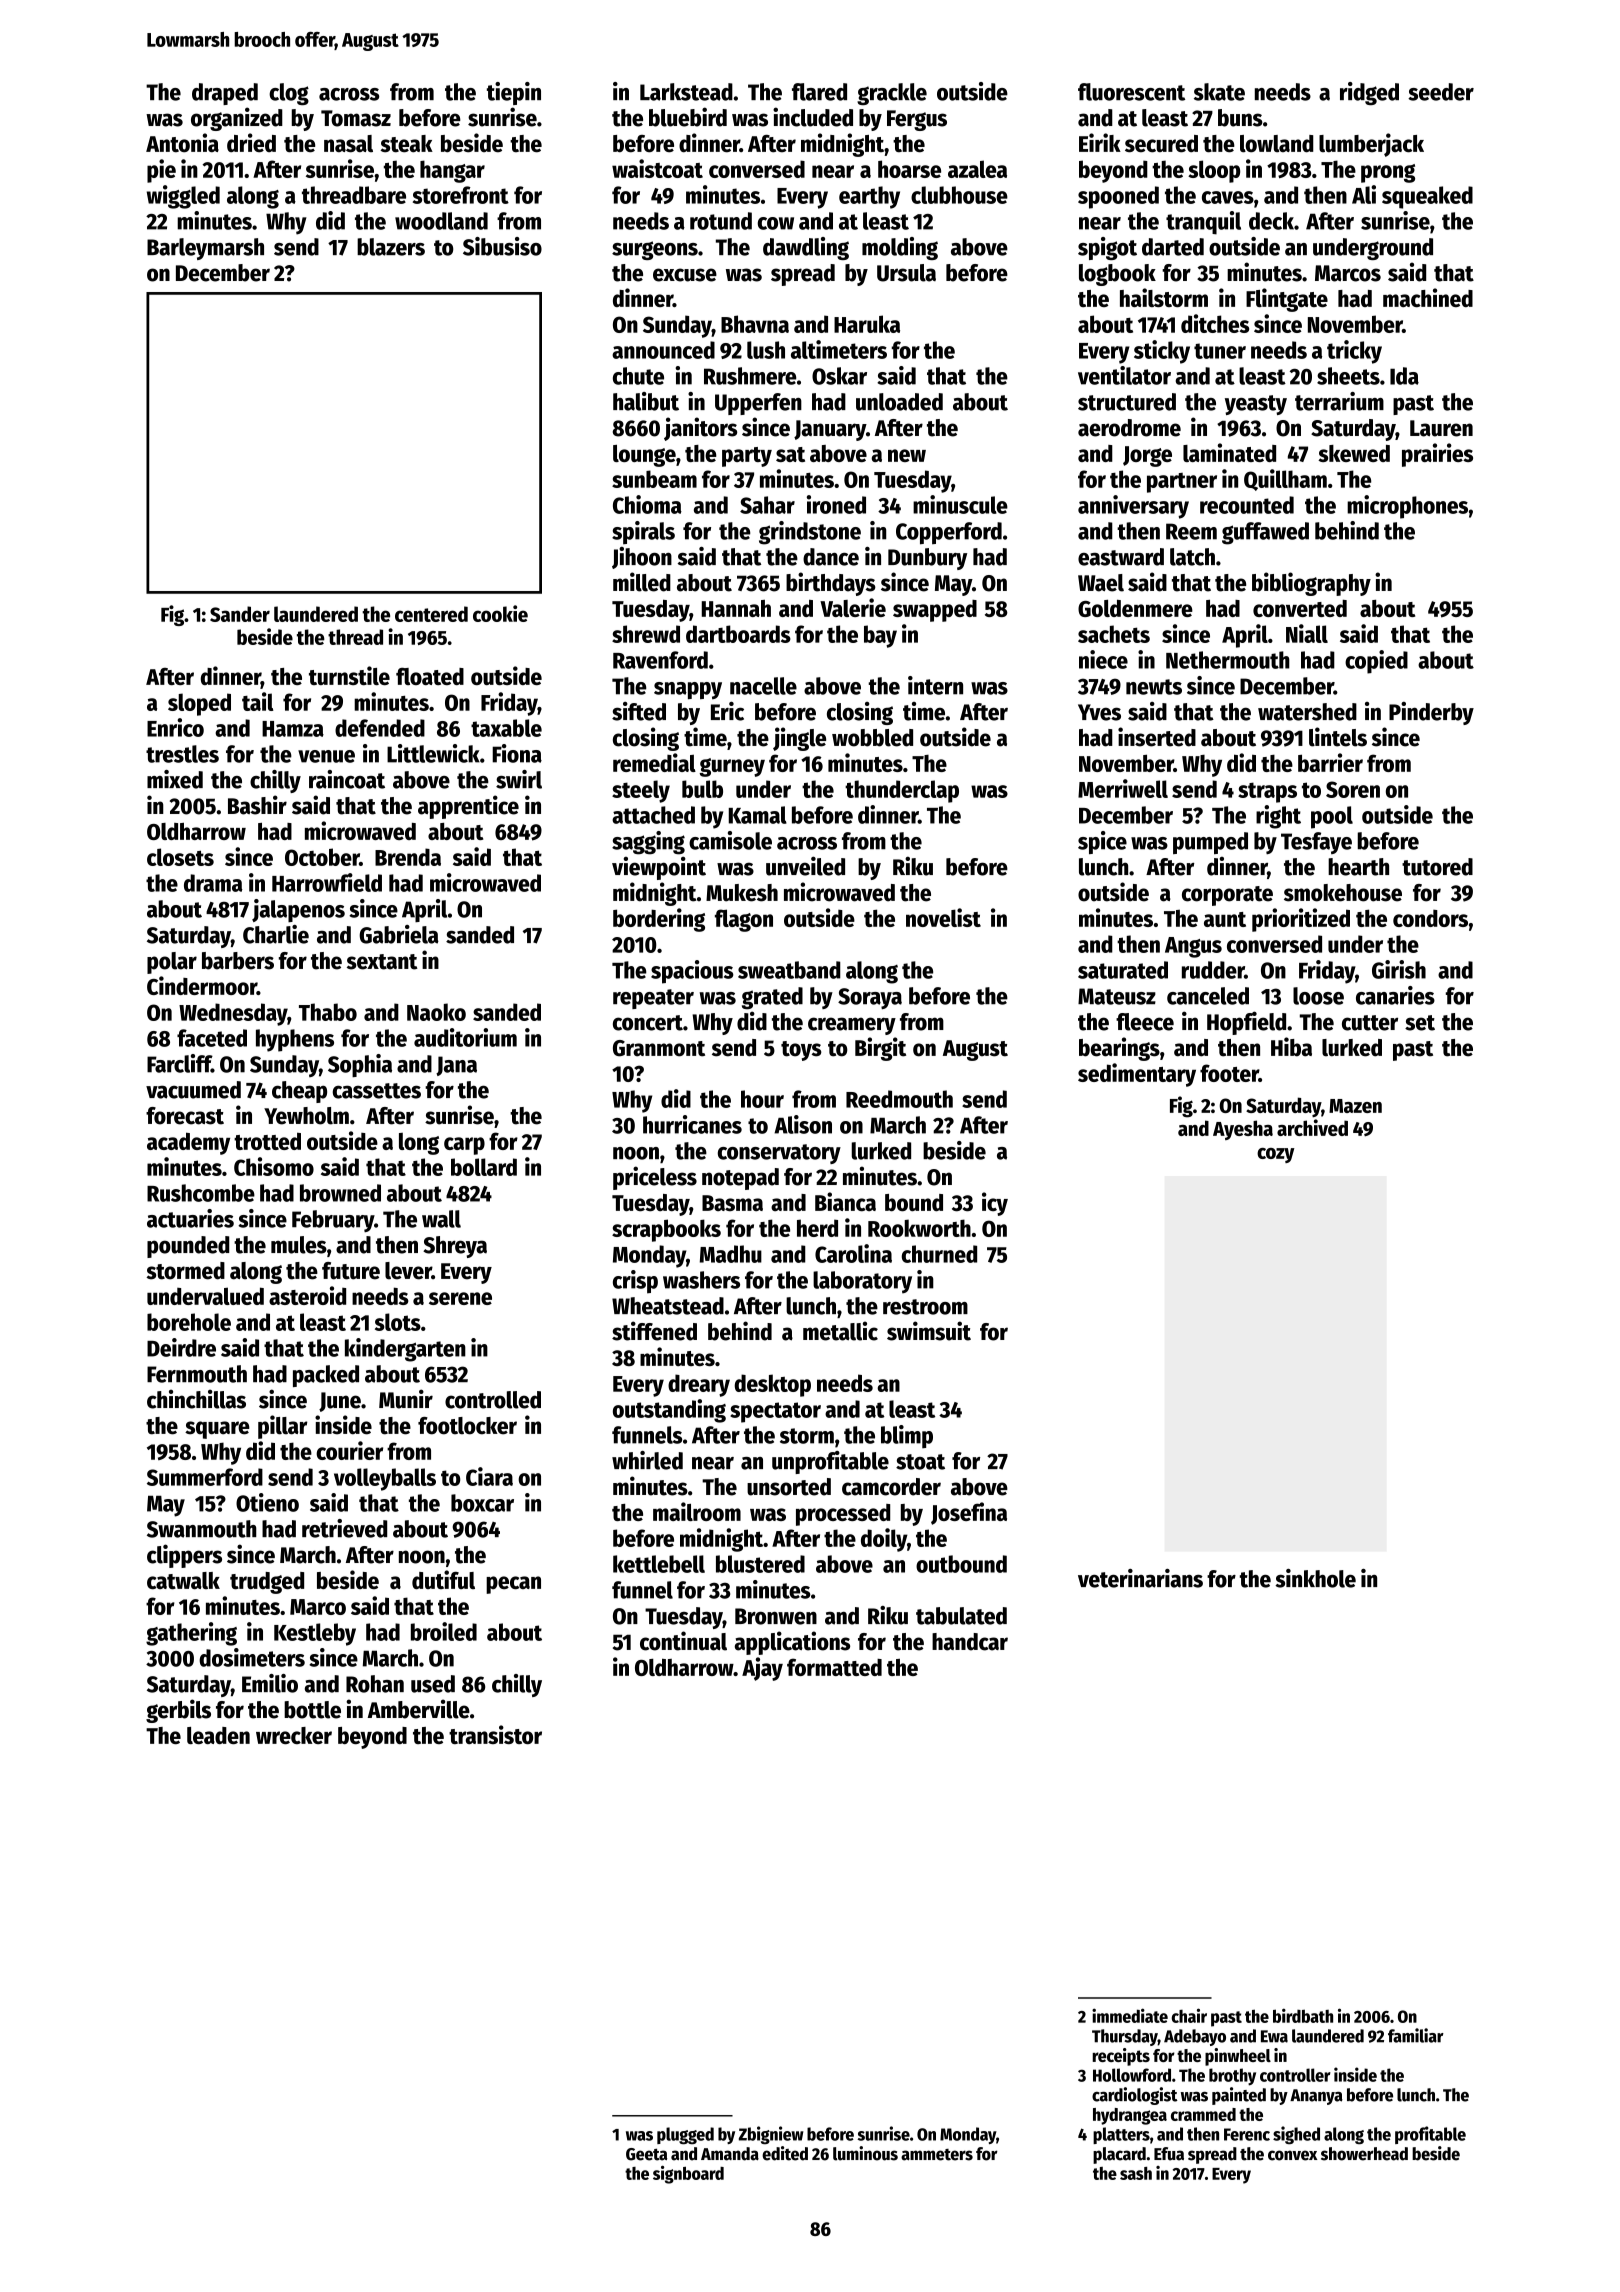 This document has width=1620, height=2292. I want to click on skate, so click(1219, 92).
